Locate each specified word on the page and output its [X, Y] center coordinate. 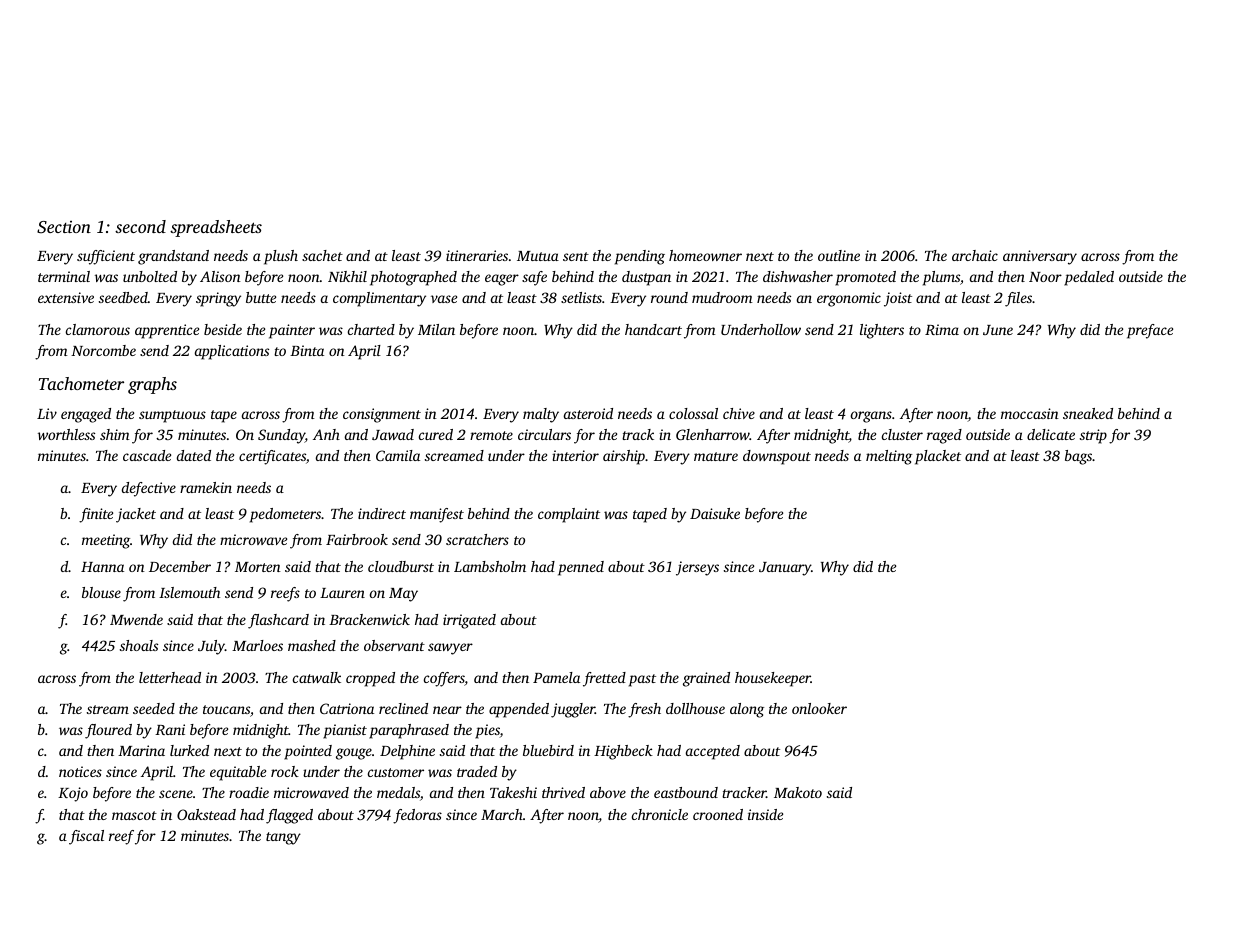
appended [519, 710]
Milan [436, 329]
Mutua [538, 256]
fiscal [86, 837]
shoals [139, 645]
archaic [975, 255]
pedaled [1089, 278]
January [785, 569]
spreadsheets [216, 228]
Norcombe [103, 350]
